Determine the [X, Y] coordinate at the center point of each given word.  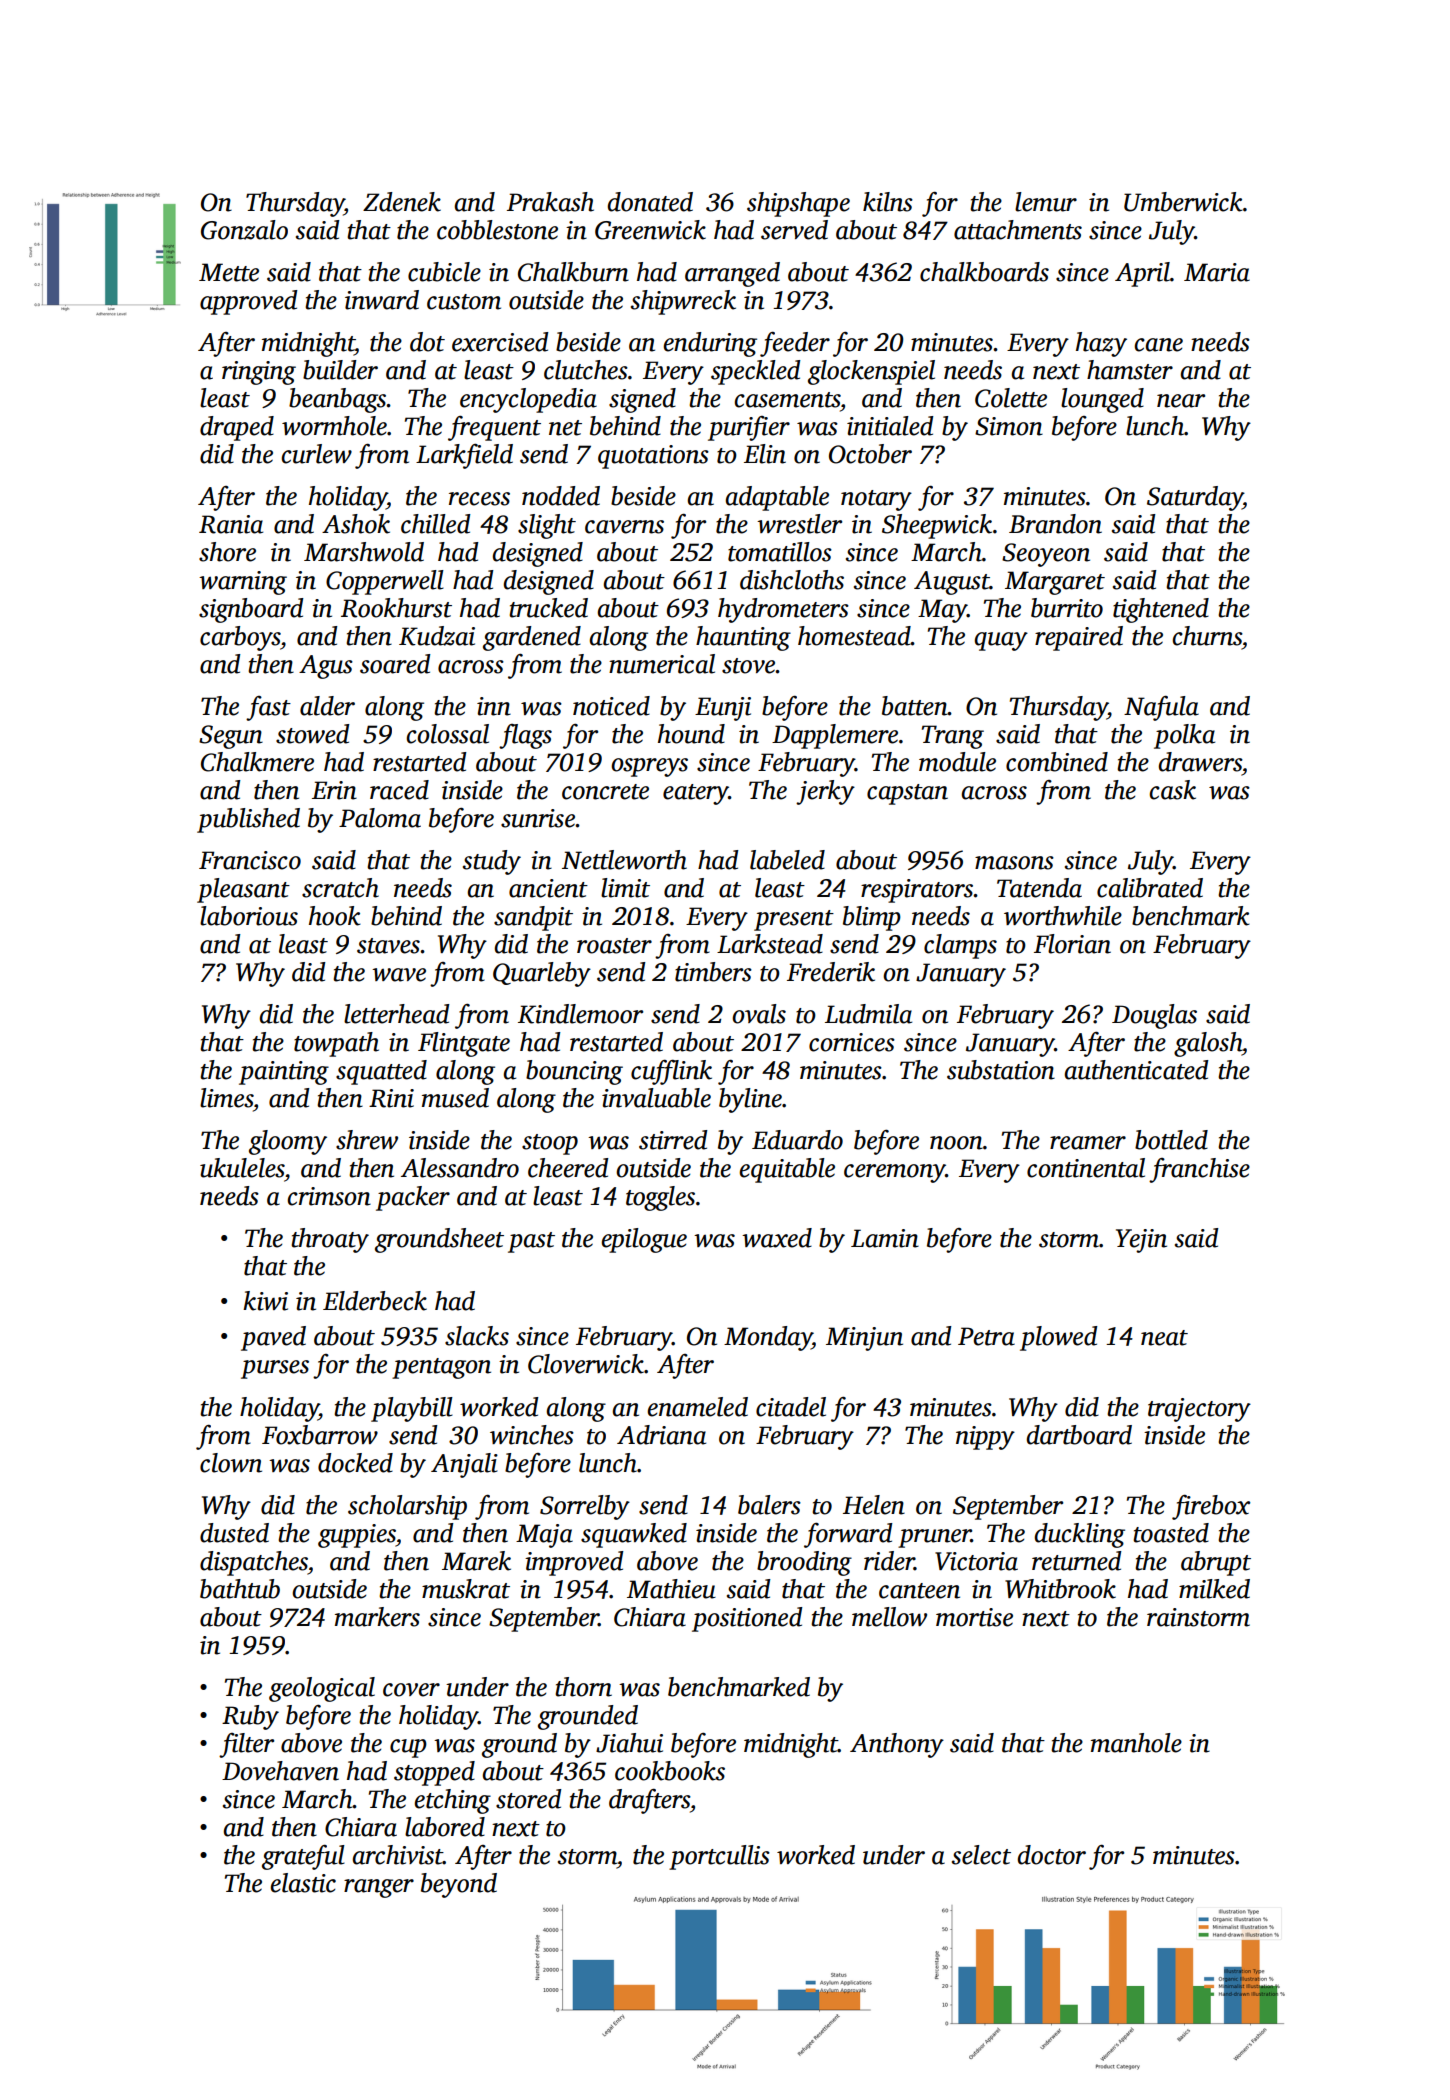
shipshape [798, 204]
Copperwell [385, 582]
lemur [1046, 202]
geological [322, 1689]
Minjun [864, 1339]
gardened [532, 638]
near [1181, 401]
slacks [477, 1336]
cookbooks [670, 1771]
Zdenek [402, 202]
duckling [1080, 1535]
